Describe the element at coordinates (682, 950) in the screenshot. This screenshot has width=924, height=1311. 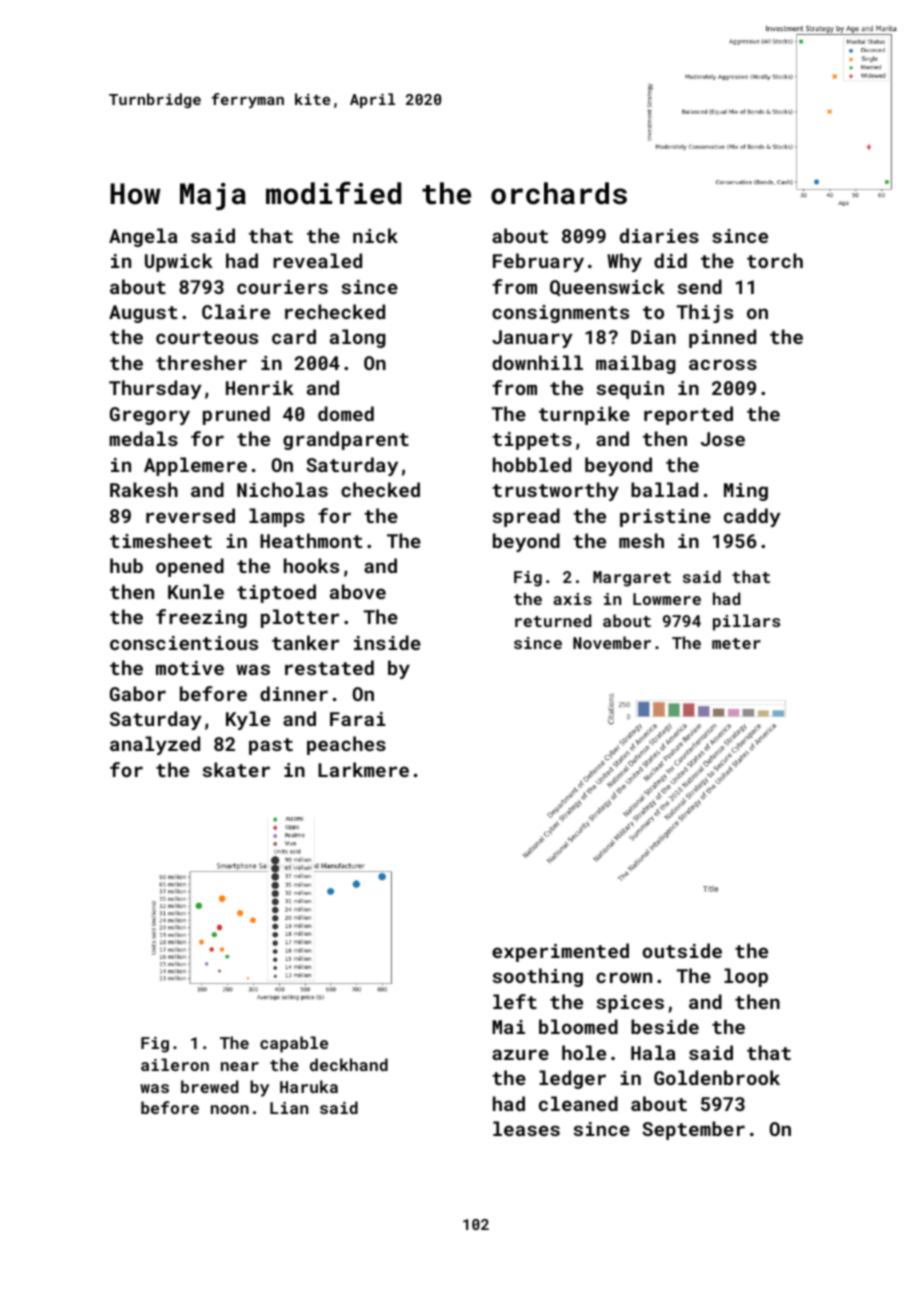
I see `outside` at that location.
